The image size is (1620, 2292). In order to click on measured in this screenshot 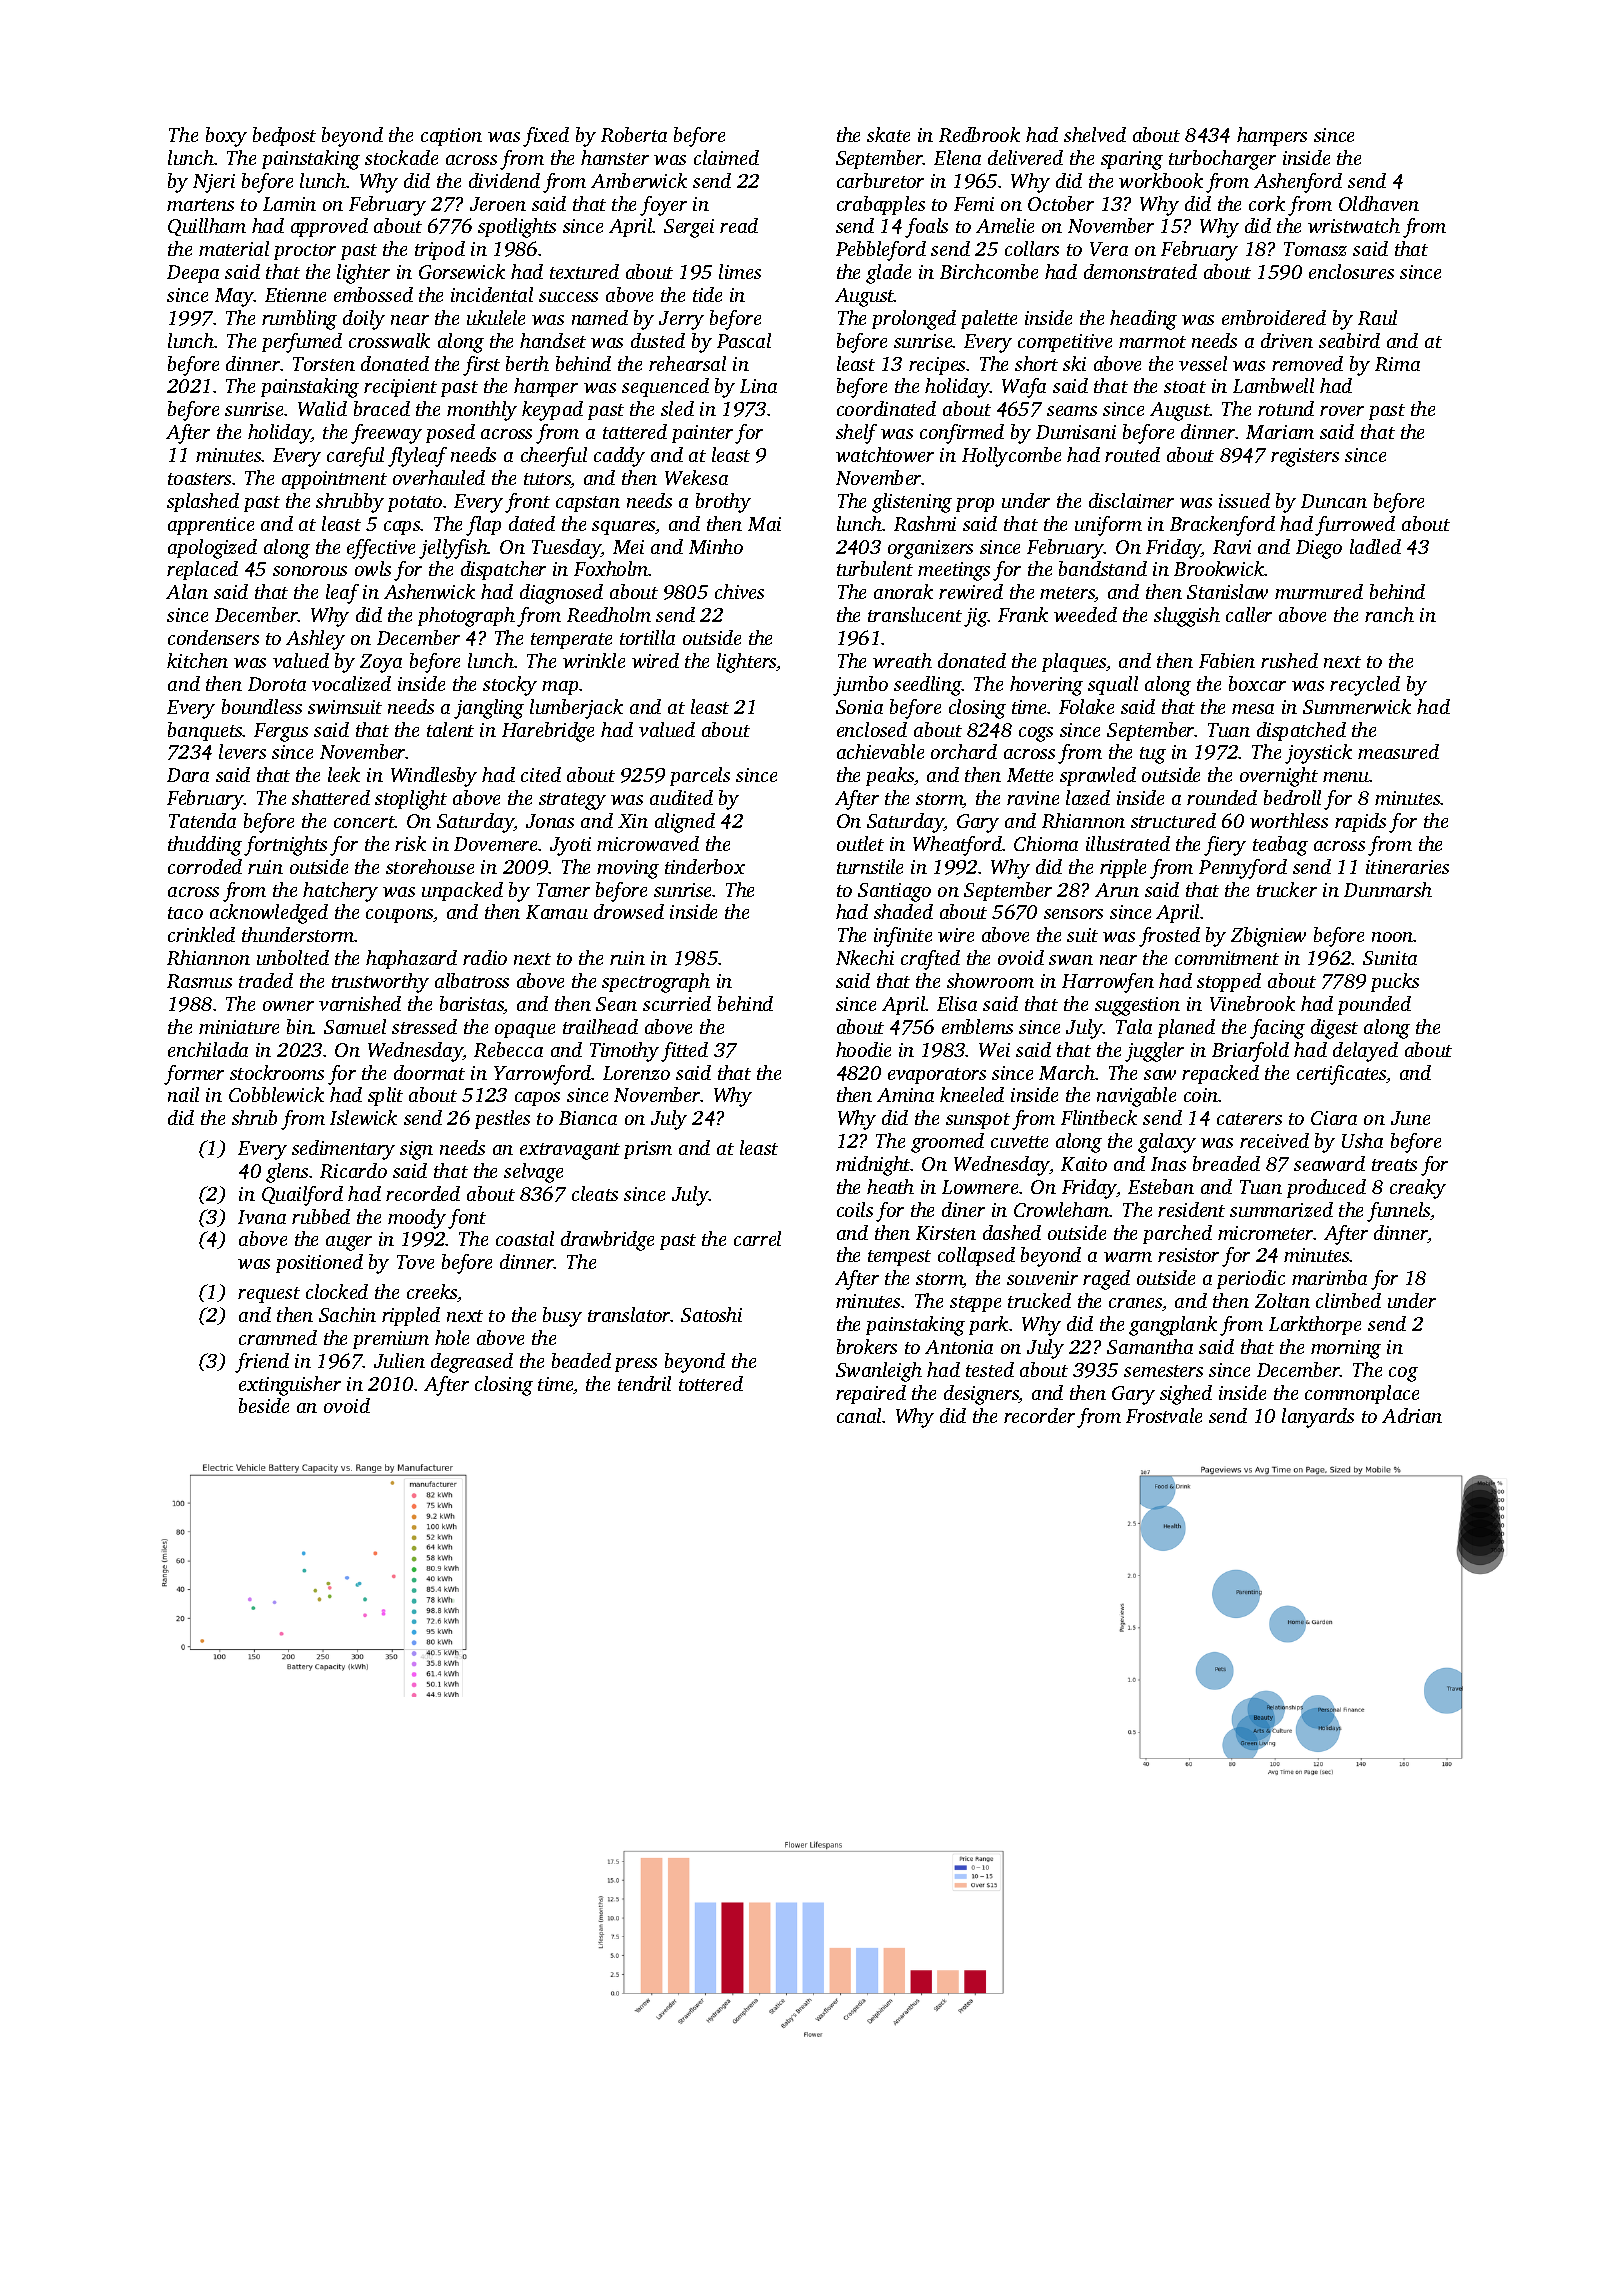, I will do `click(1398, 751)`.
